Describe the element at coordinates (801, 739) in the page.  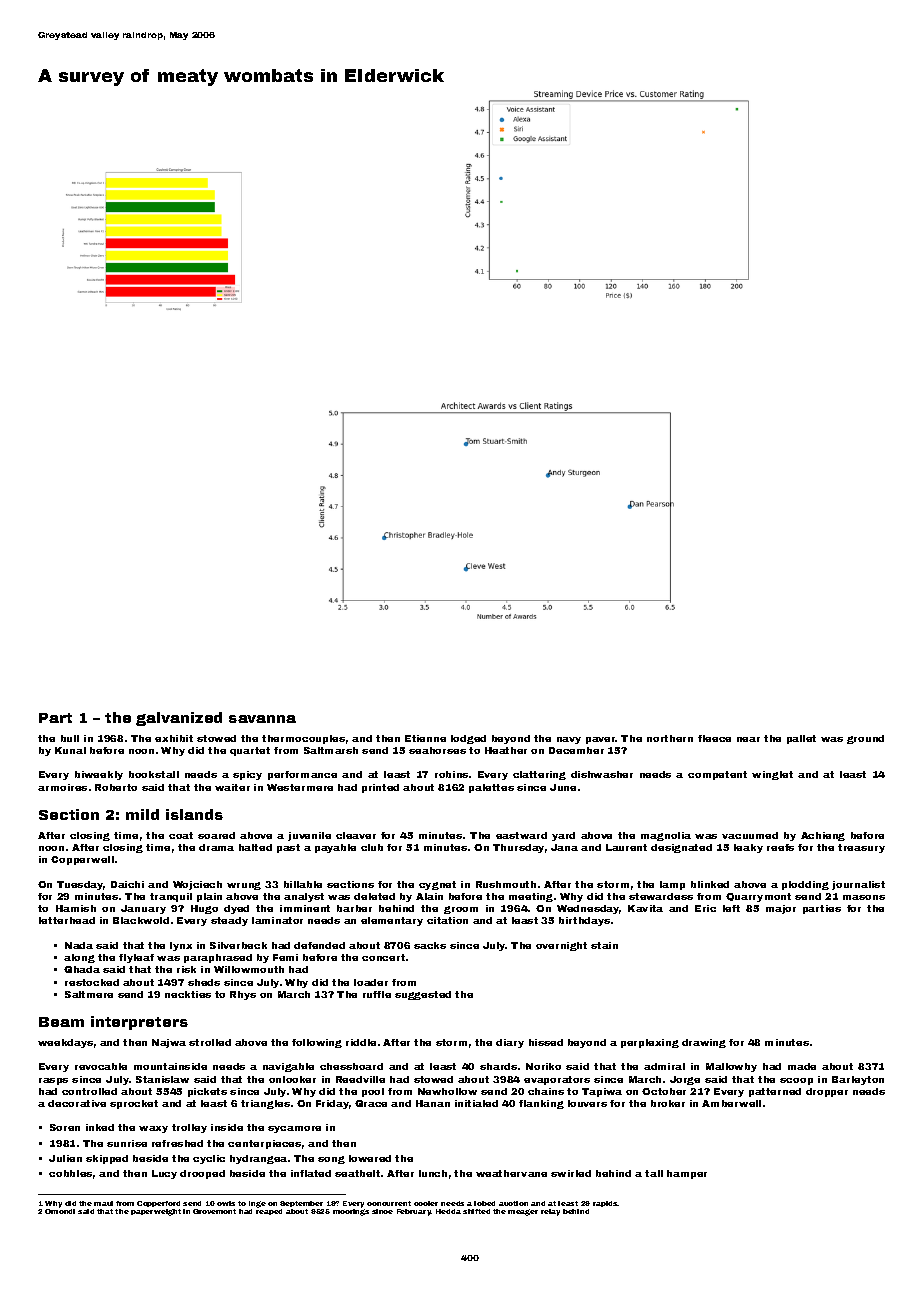
I see `pallet` at that location.
